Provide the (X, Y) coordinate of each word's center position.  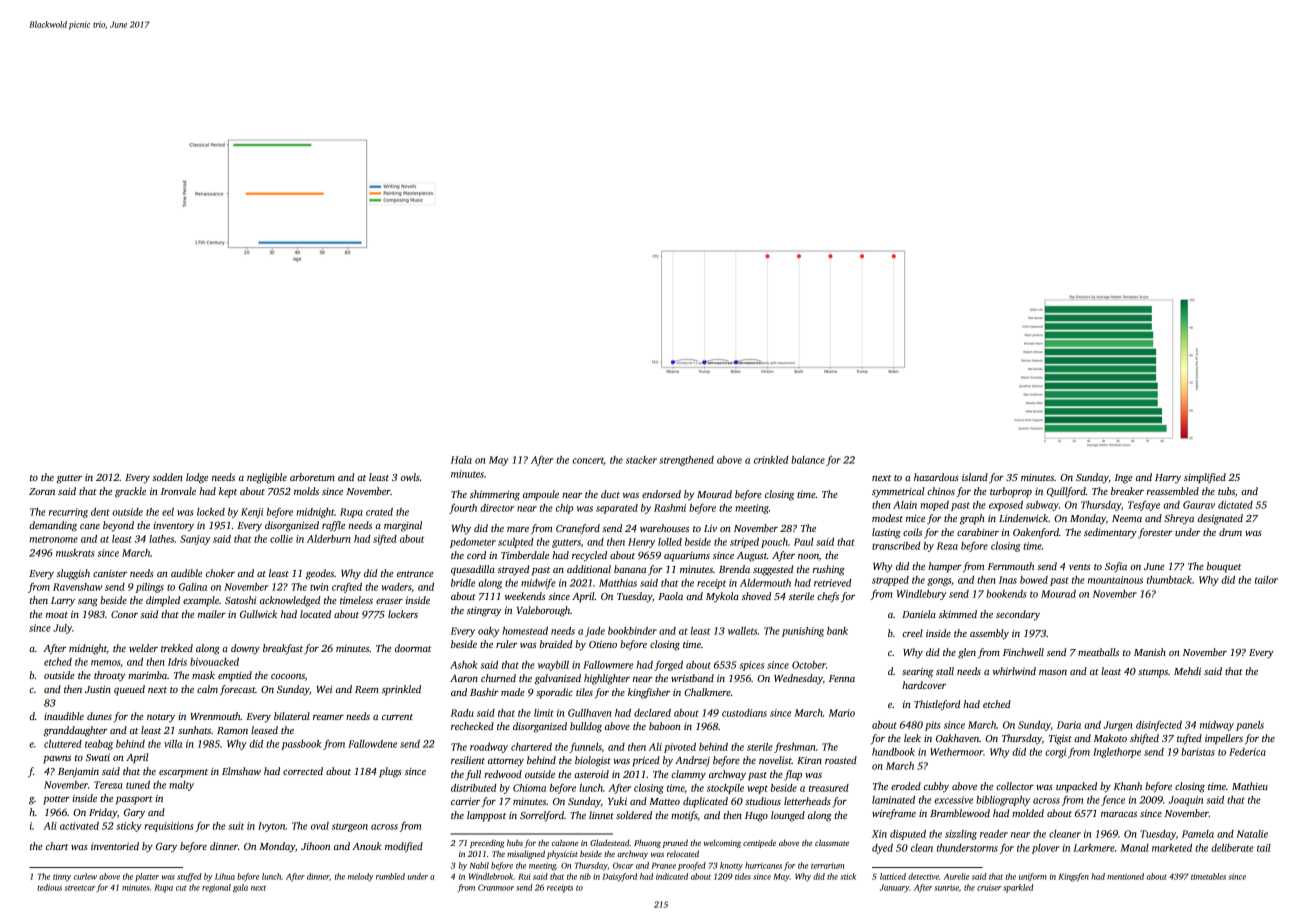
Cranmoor (496, 887)
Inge (1123, 479)
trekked (177, 648)
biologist (593, 761)
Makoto (1110, 738)
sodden (167, 477)
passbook (301, 745)
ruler (506, 644)
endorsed (661, 494)
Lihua (225, 876)
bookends (1006, 594)
